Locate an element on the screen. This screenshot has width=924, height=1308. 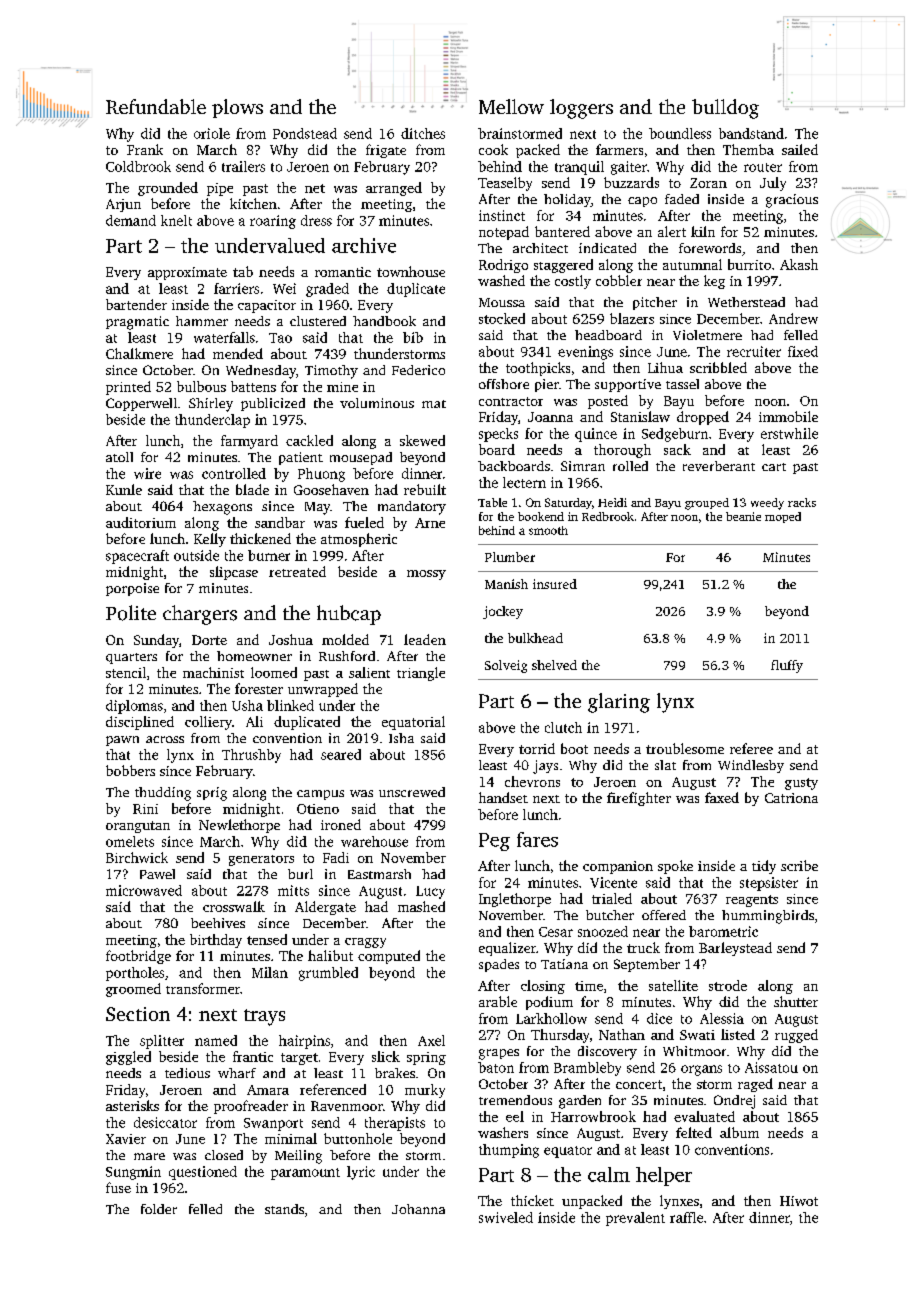
farriers is located at coordinates (236, 288).
